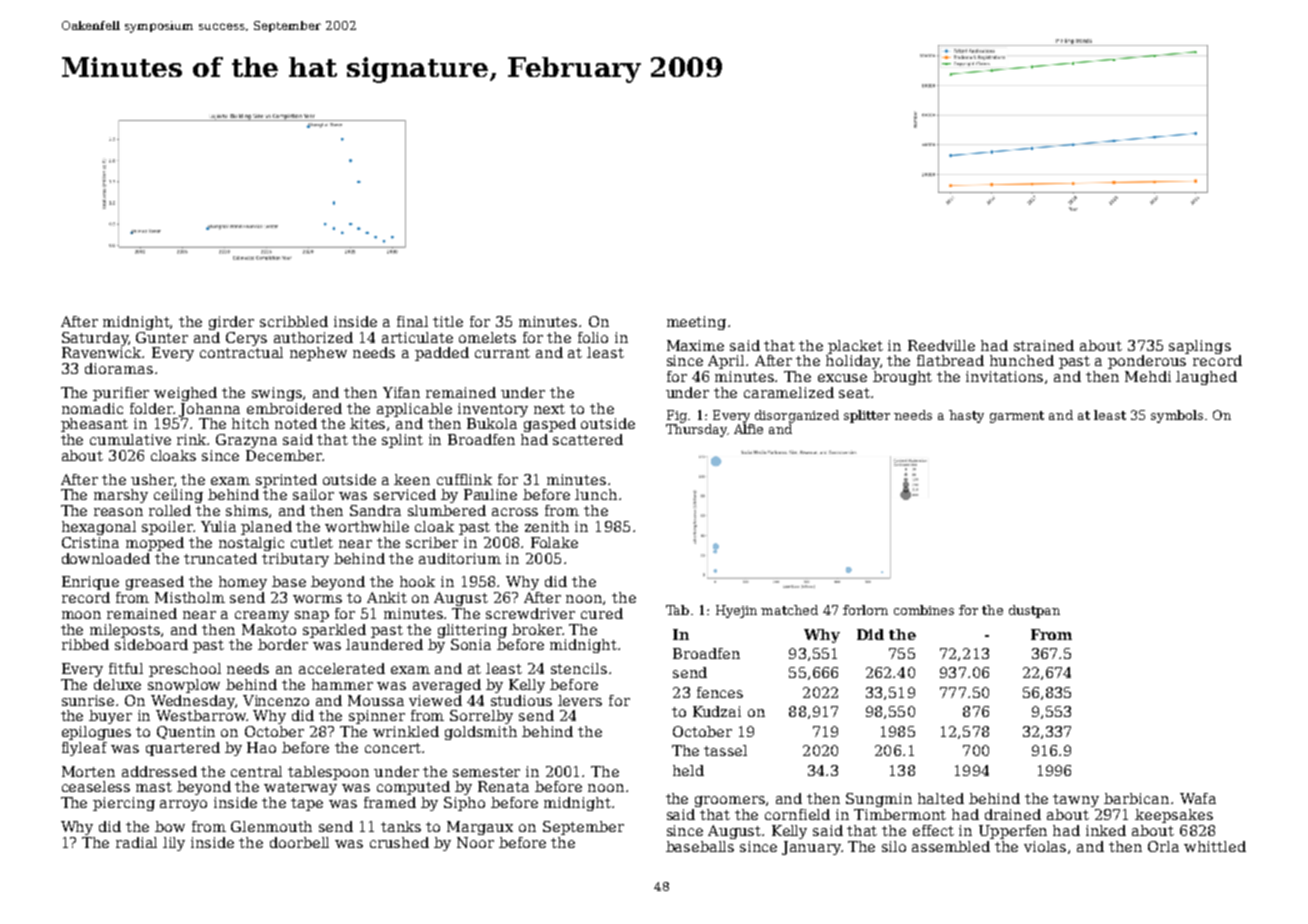  I want to click on semester, so click(486, 772).
